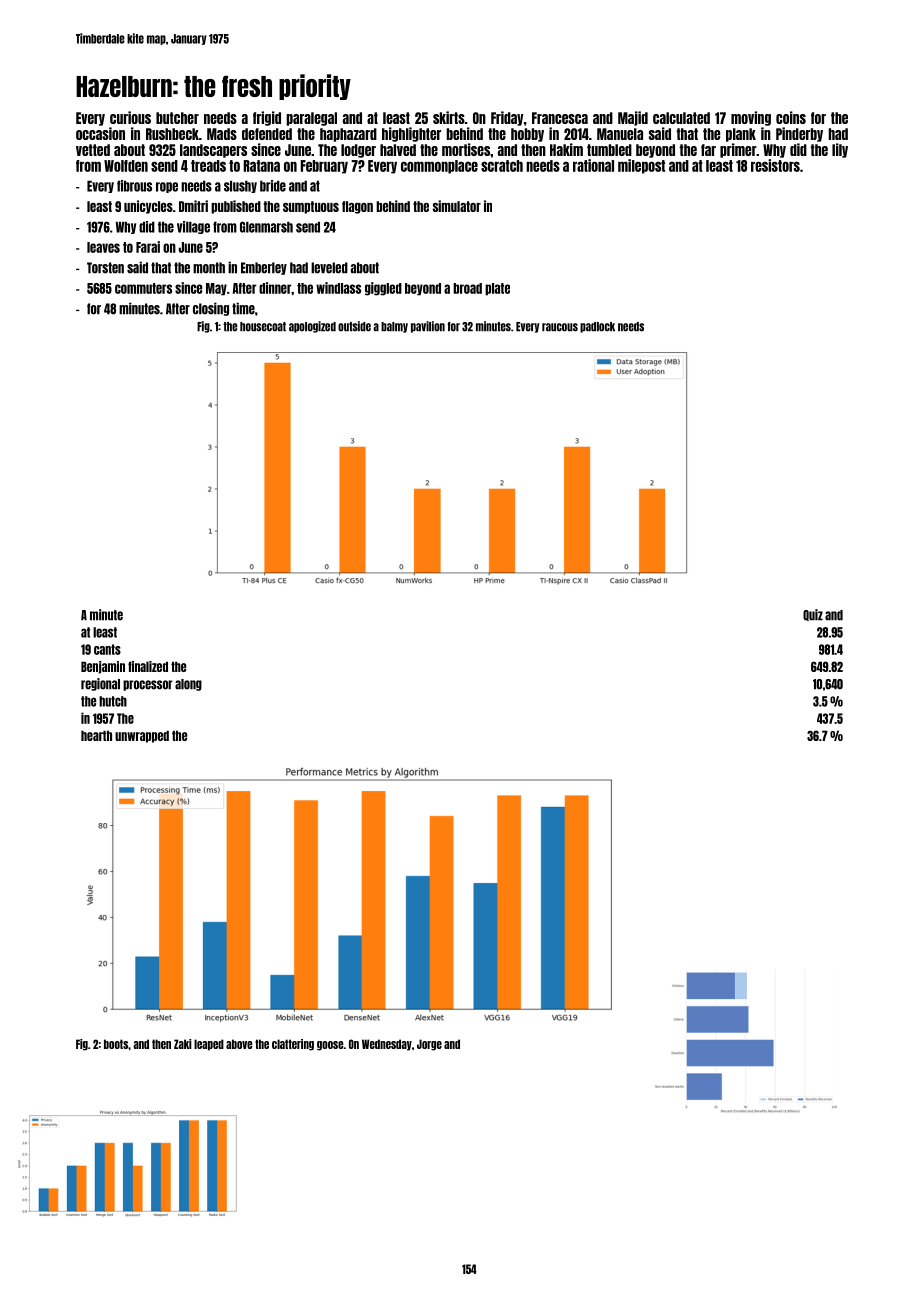  What do you see at coordinates (148, 685) in the image?
I see `processor` at bounding box center [148, 685].
